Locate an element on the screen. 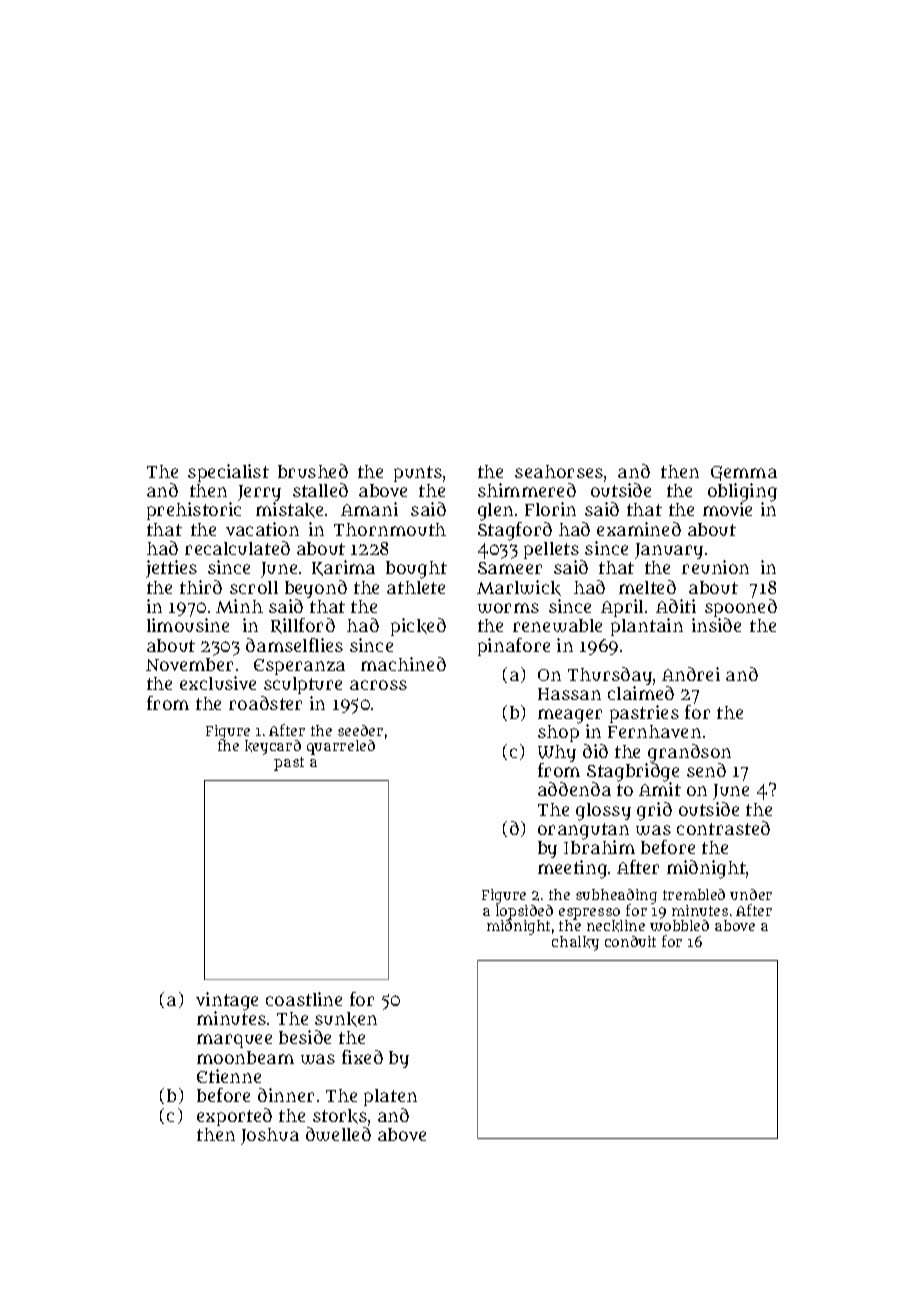  vintage is located at coordinates (227, 1001).
